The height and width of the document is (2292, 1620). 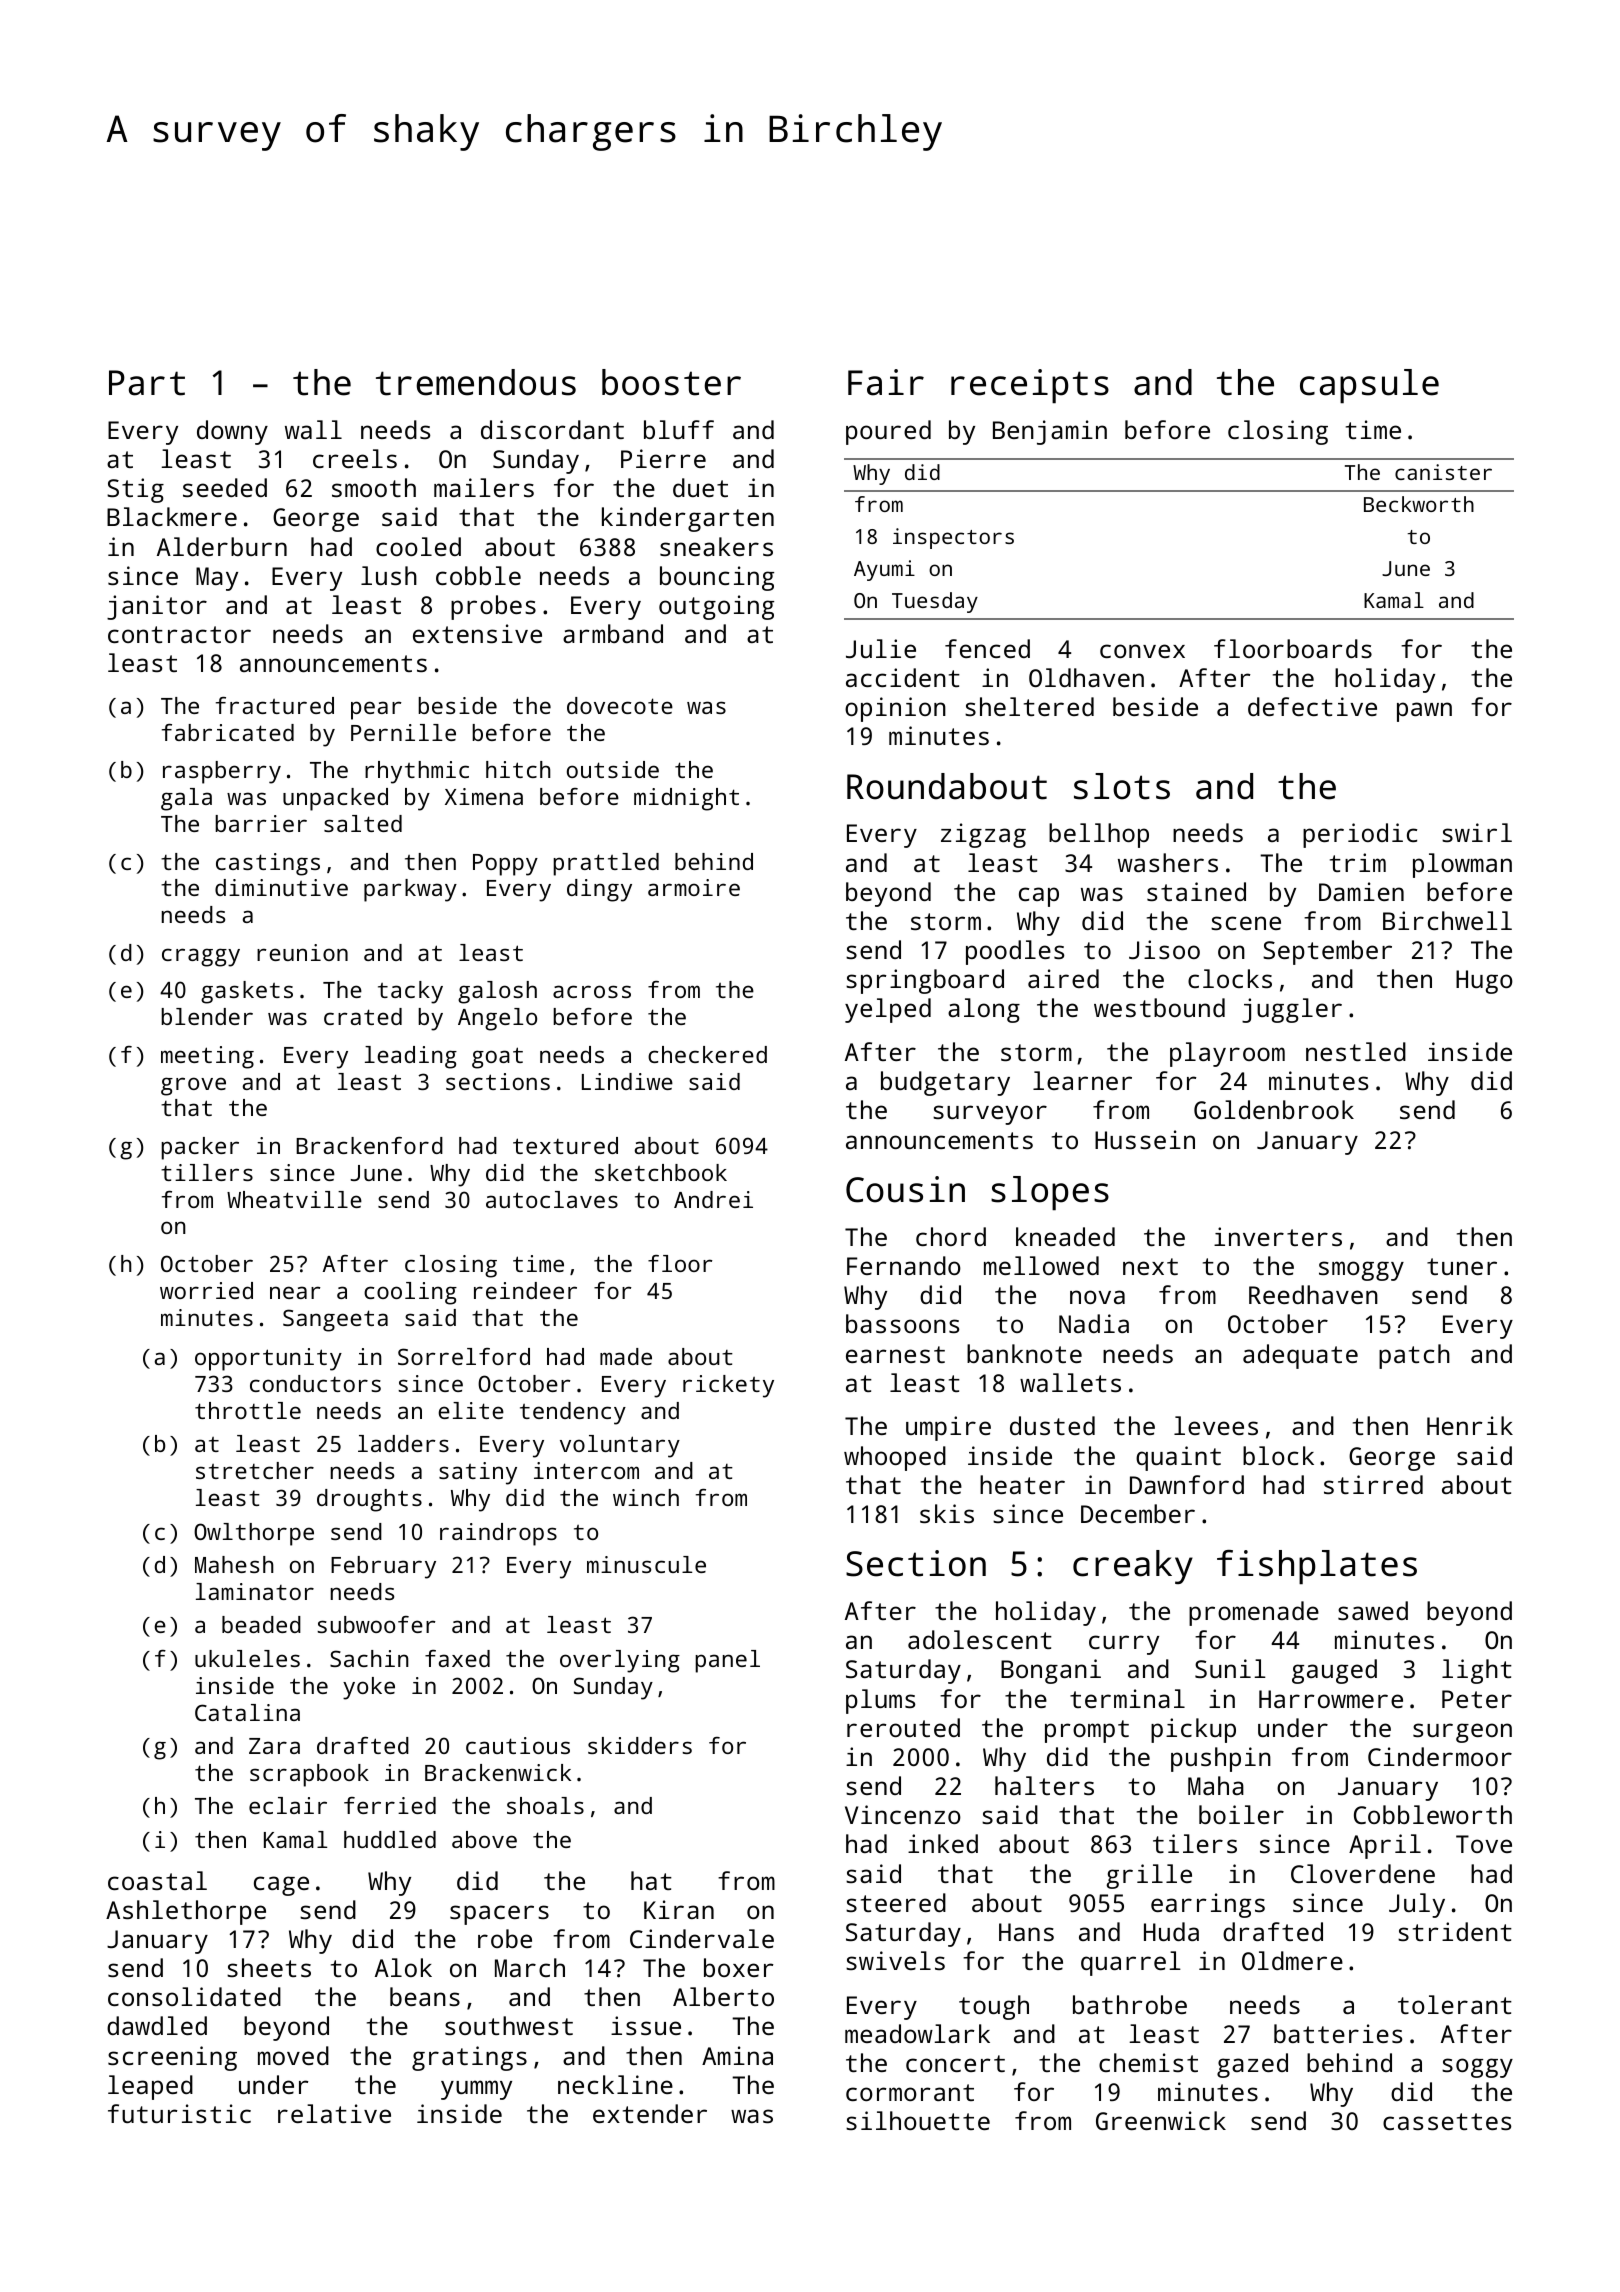 I want to click on extender, so click(x=650, y=2113).
